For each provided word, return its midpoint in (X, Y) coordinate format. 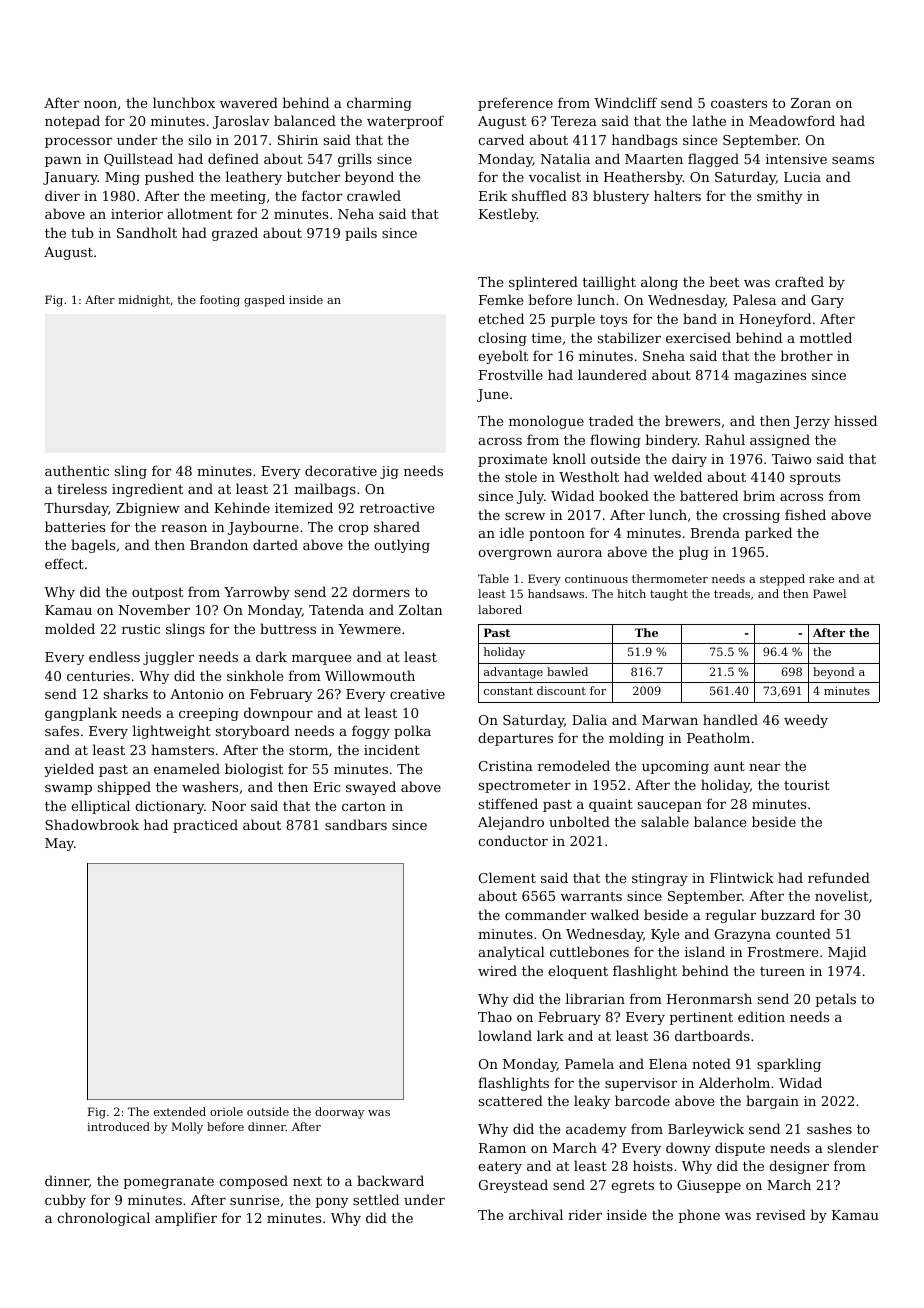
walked (615, 914)
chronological (103, 1219)
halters (677, 195)
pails (361, 234)
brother (806, 355)
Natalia (565, 158)
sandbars (356, 824)
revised (781, 1214)
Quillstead (138, 159)
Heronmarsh (709, 998)
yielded (69, 770)
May (59, 844)
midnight (144, 301)
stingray (660, 879)
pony (332, 1203)
